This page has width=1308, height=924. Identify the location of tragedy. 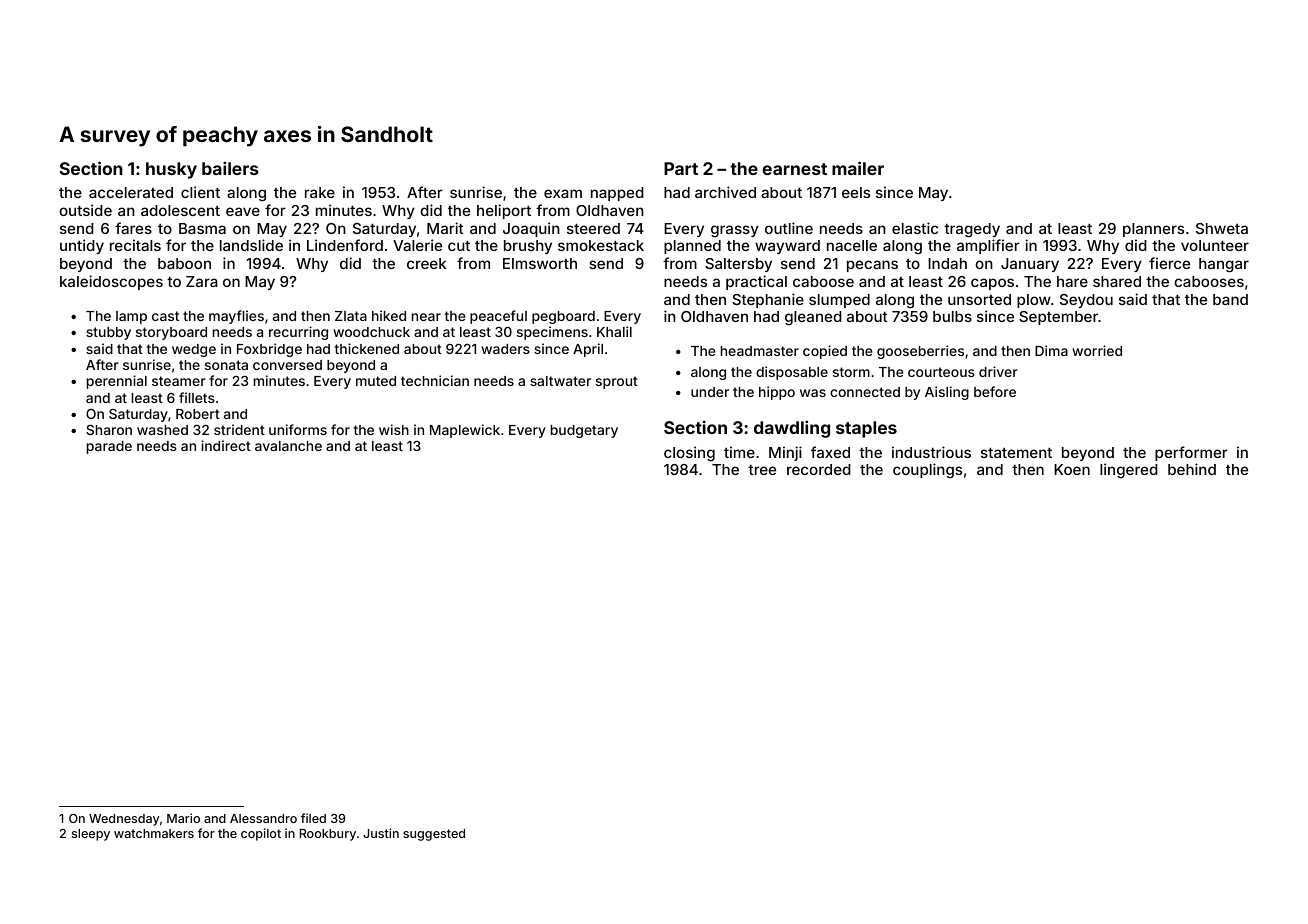
(972, 230).
